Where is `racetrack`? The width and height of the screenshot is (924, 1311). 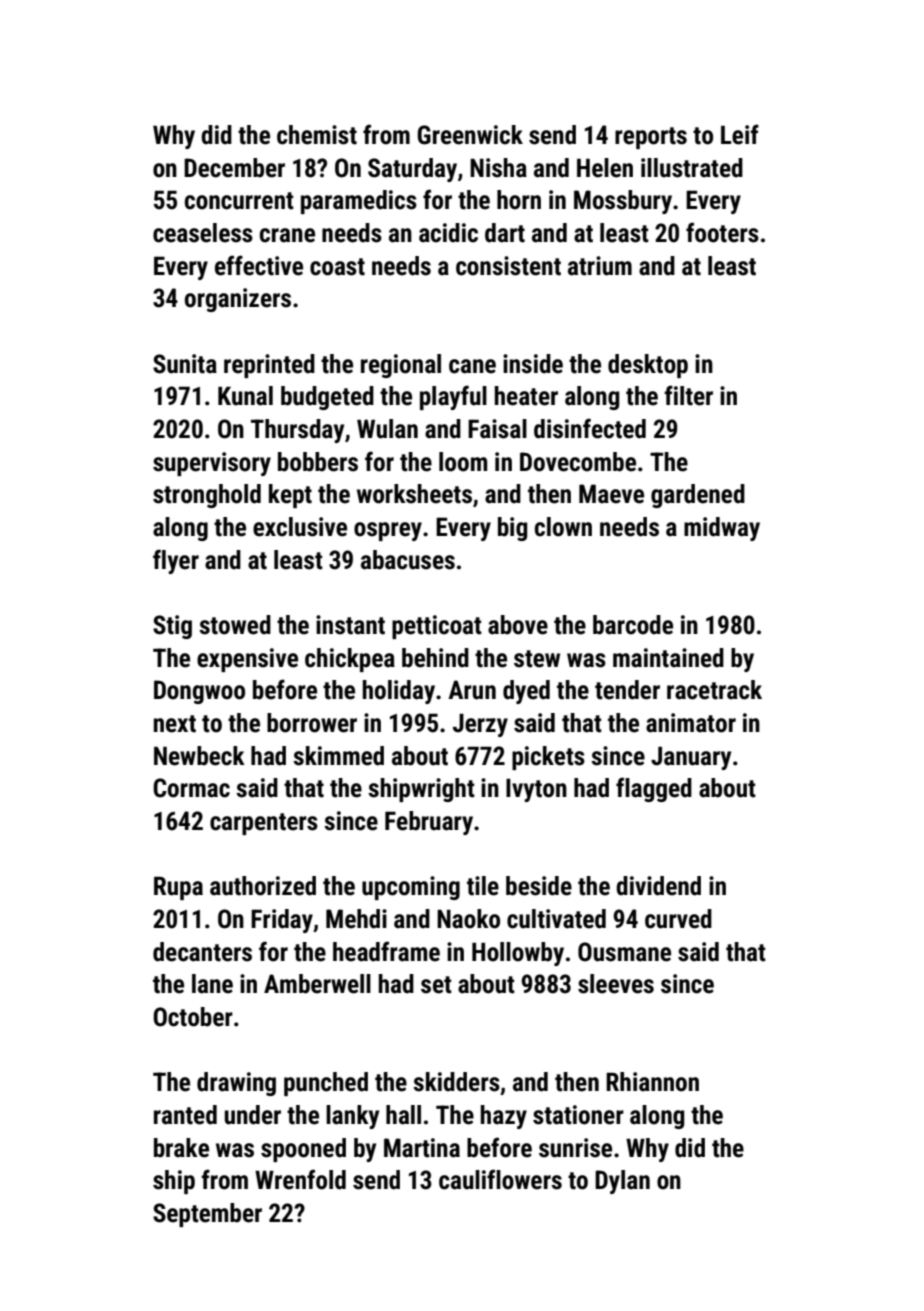
racetrack is located at coordinates (714, 690).
